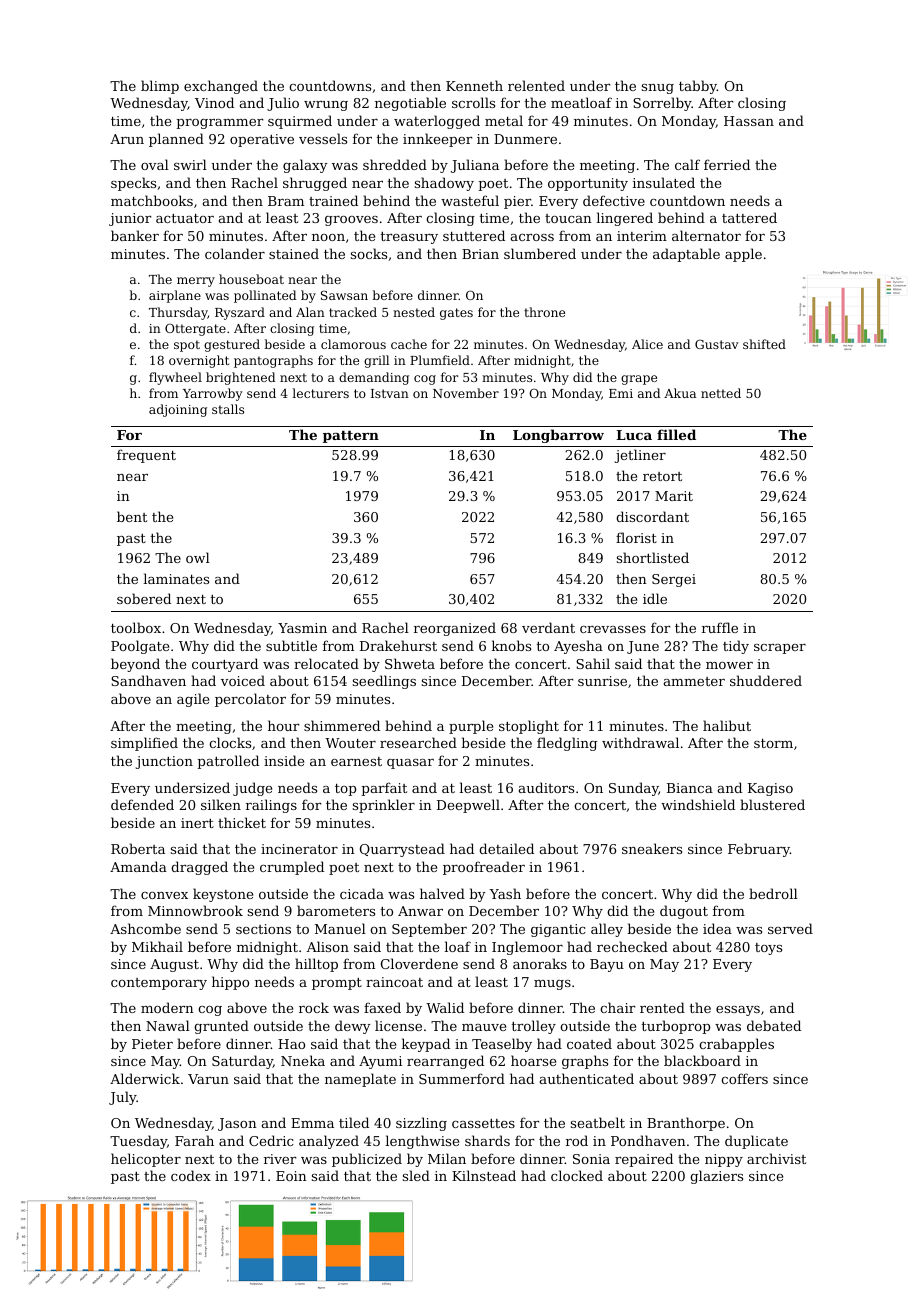 The height and width of the screenshot is (1308, 924). Describe the element at coordinates (529, 727) in the screenshot. I see `stoplight` at that location.
